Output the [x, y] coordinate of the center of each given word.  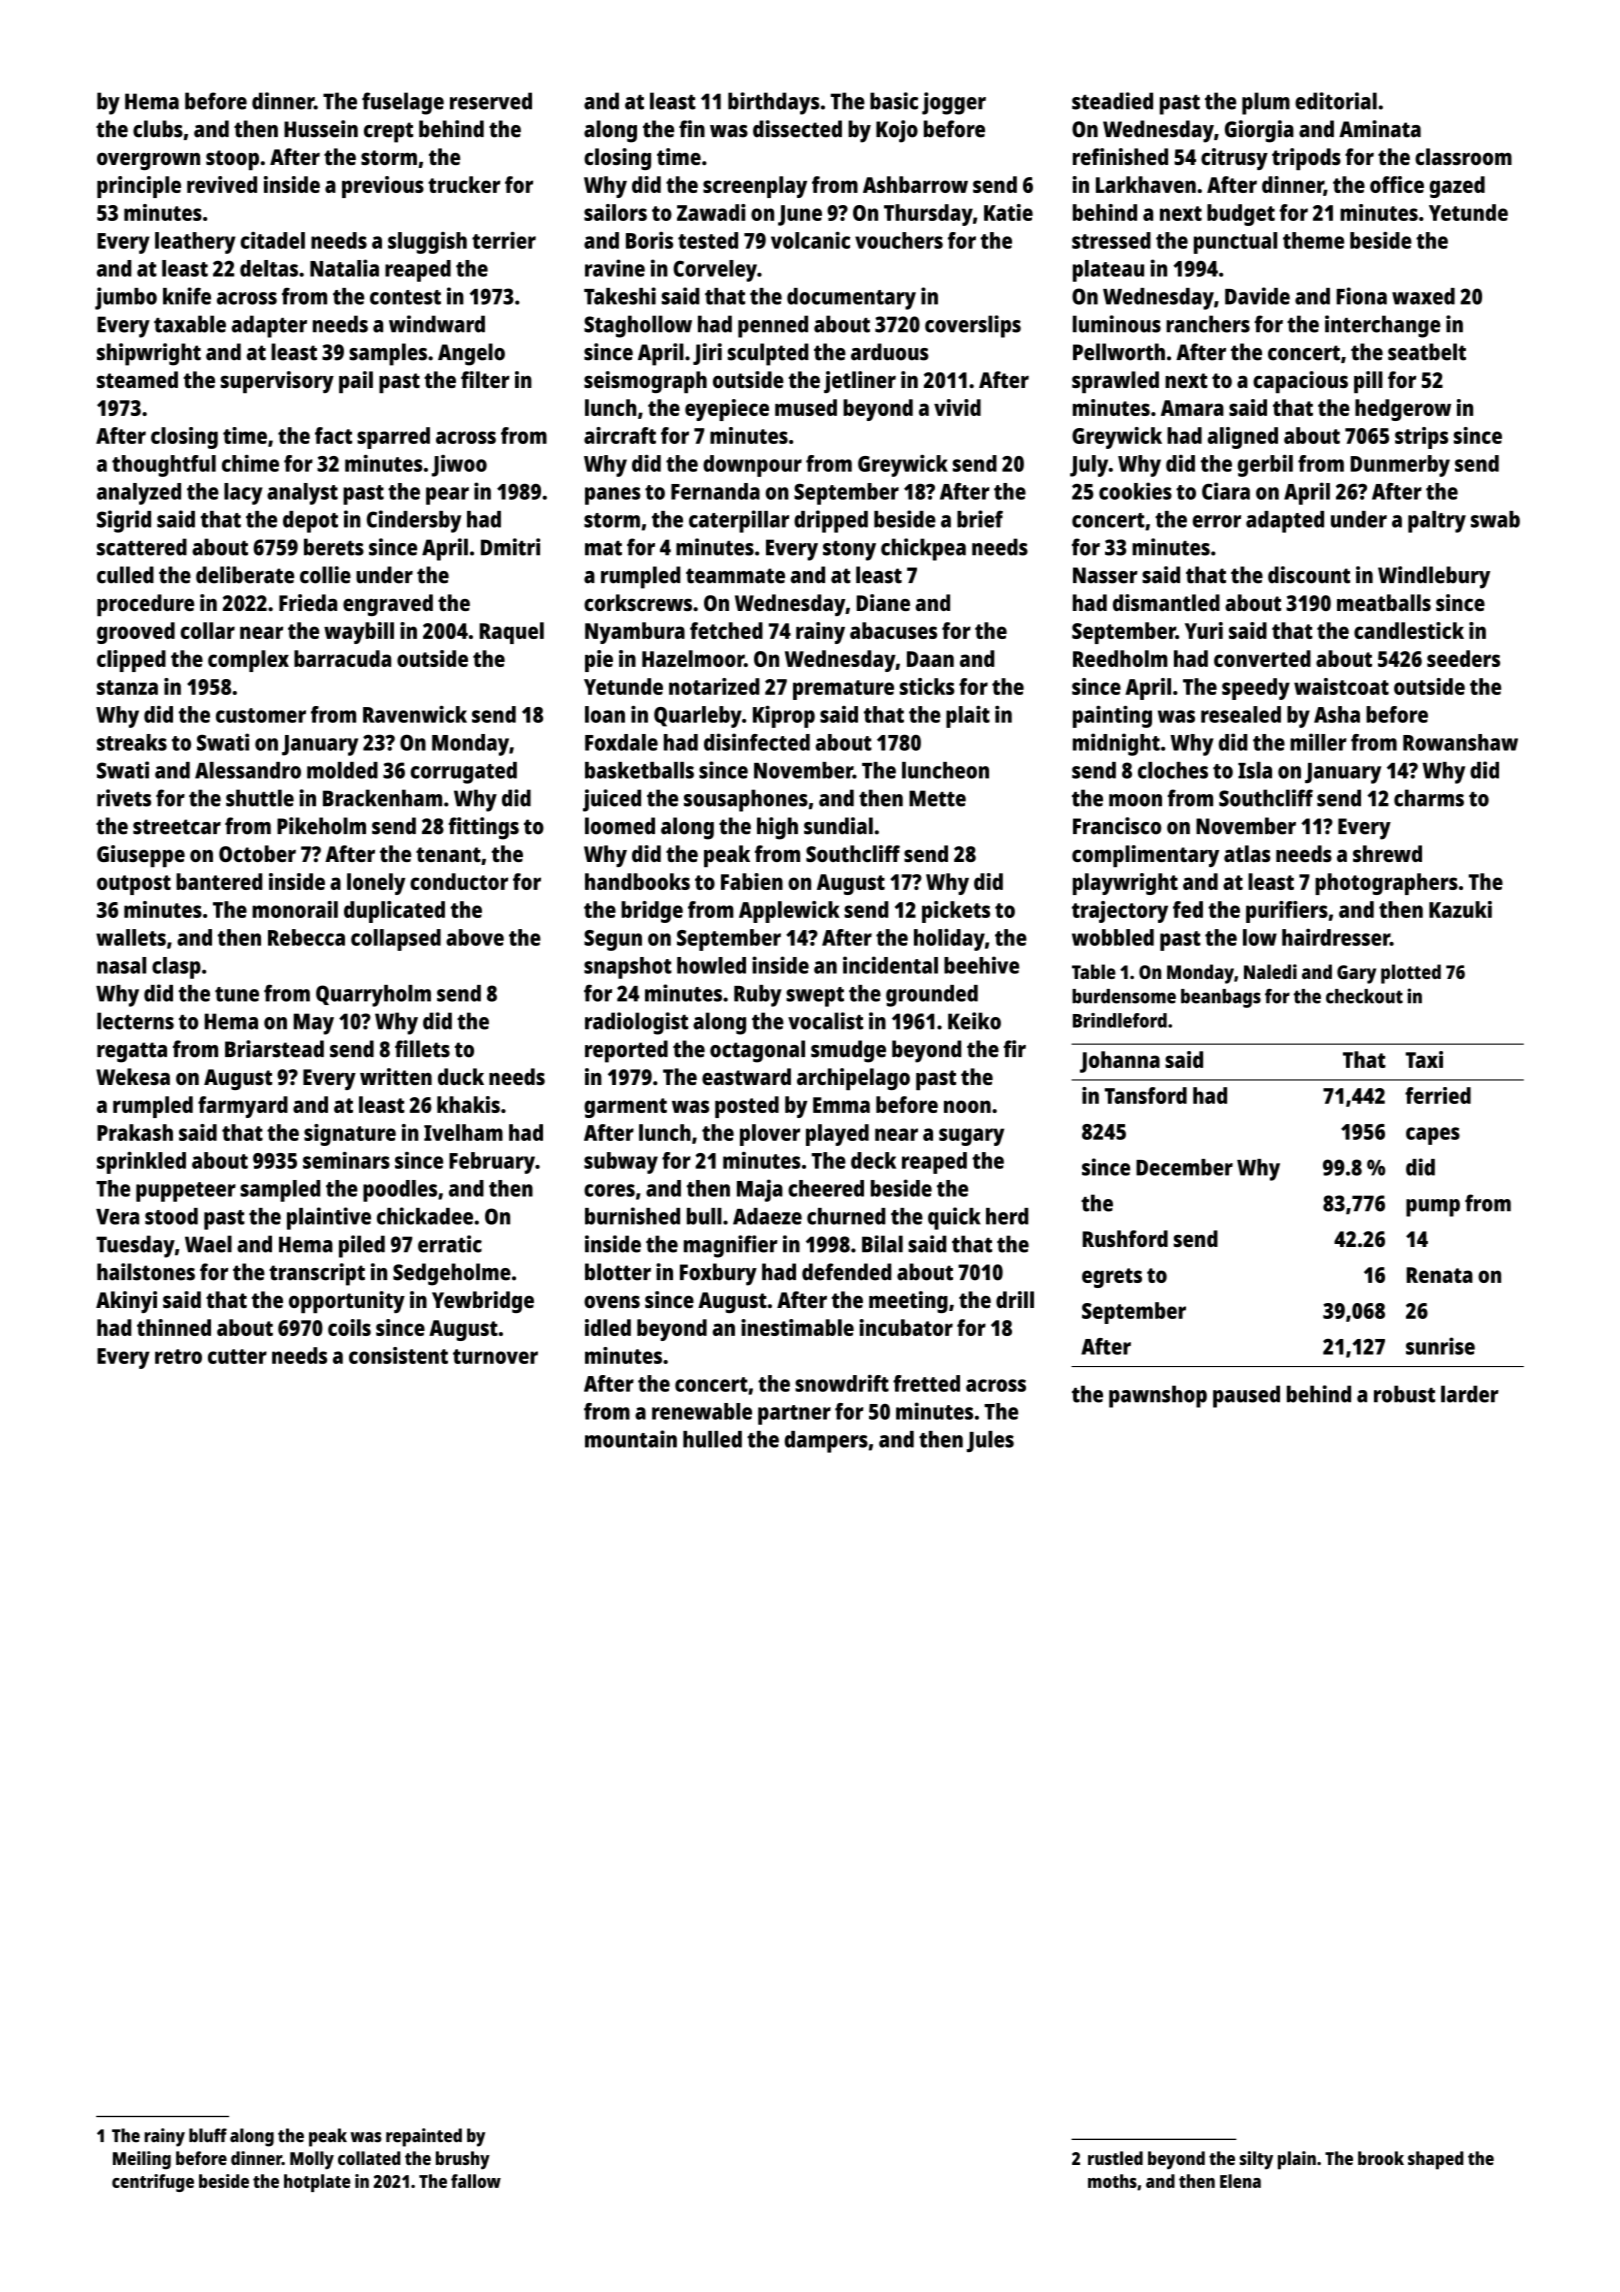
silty [1256, 2160]
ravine [615, 268]
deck [873, 1160]
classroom [1463, 156]
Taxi [1424, 1059]
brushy [463, 2160]
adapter [269, 326]
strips [1421, 438]
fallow [476, 2181]
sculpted [768, 354]
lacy [243, 494]
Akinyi [126, 1302]
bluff [208, 2135]
